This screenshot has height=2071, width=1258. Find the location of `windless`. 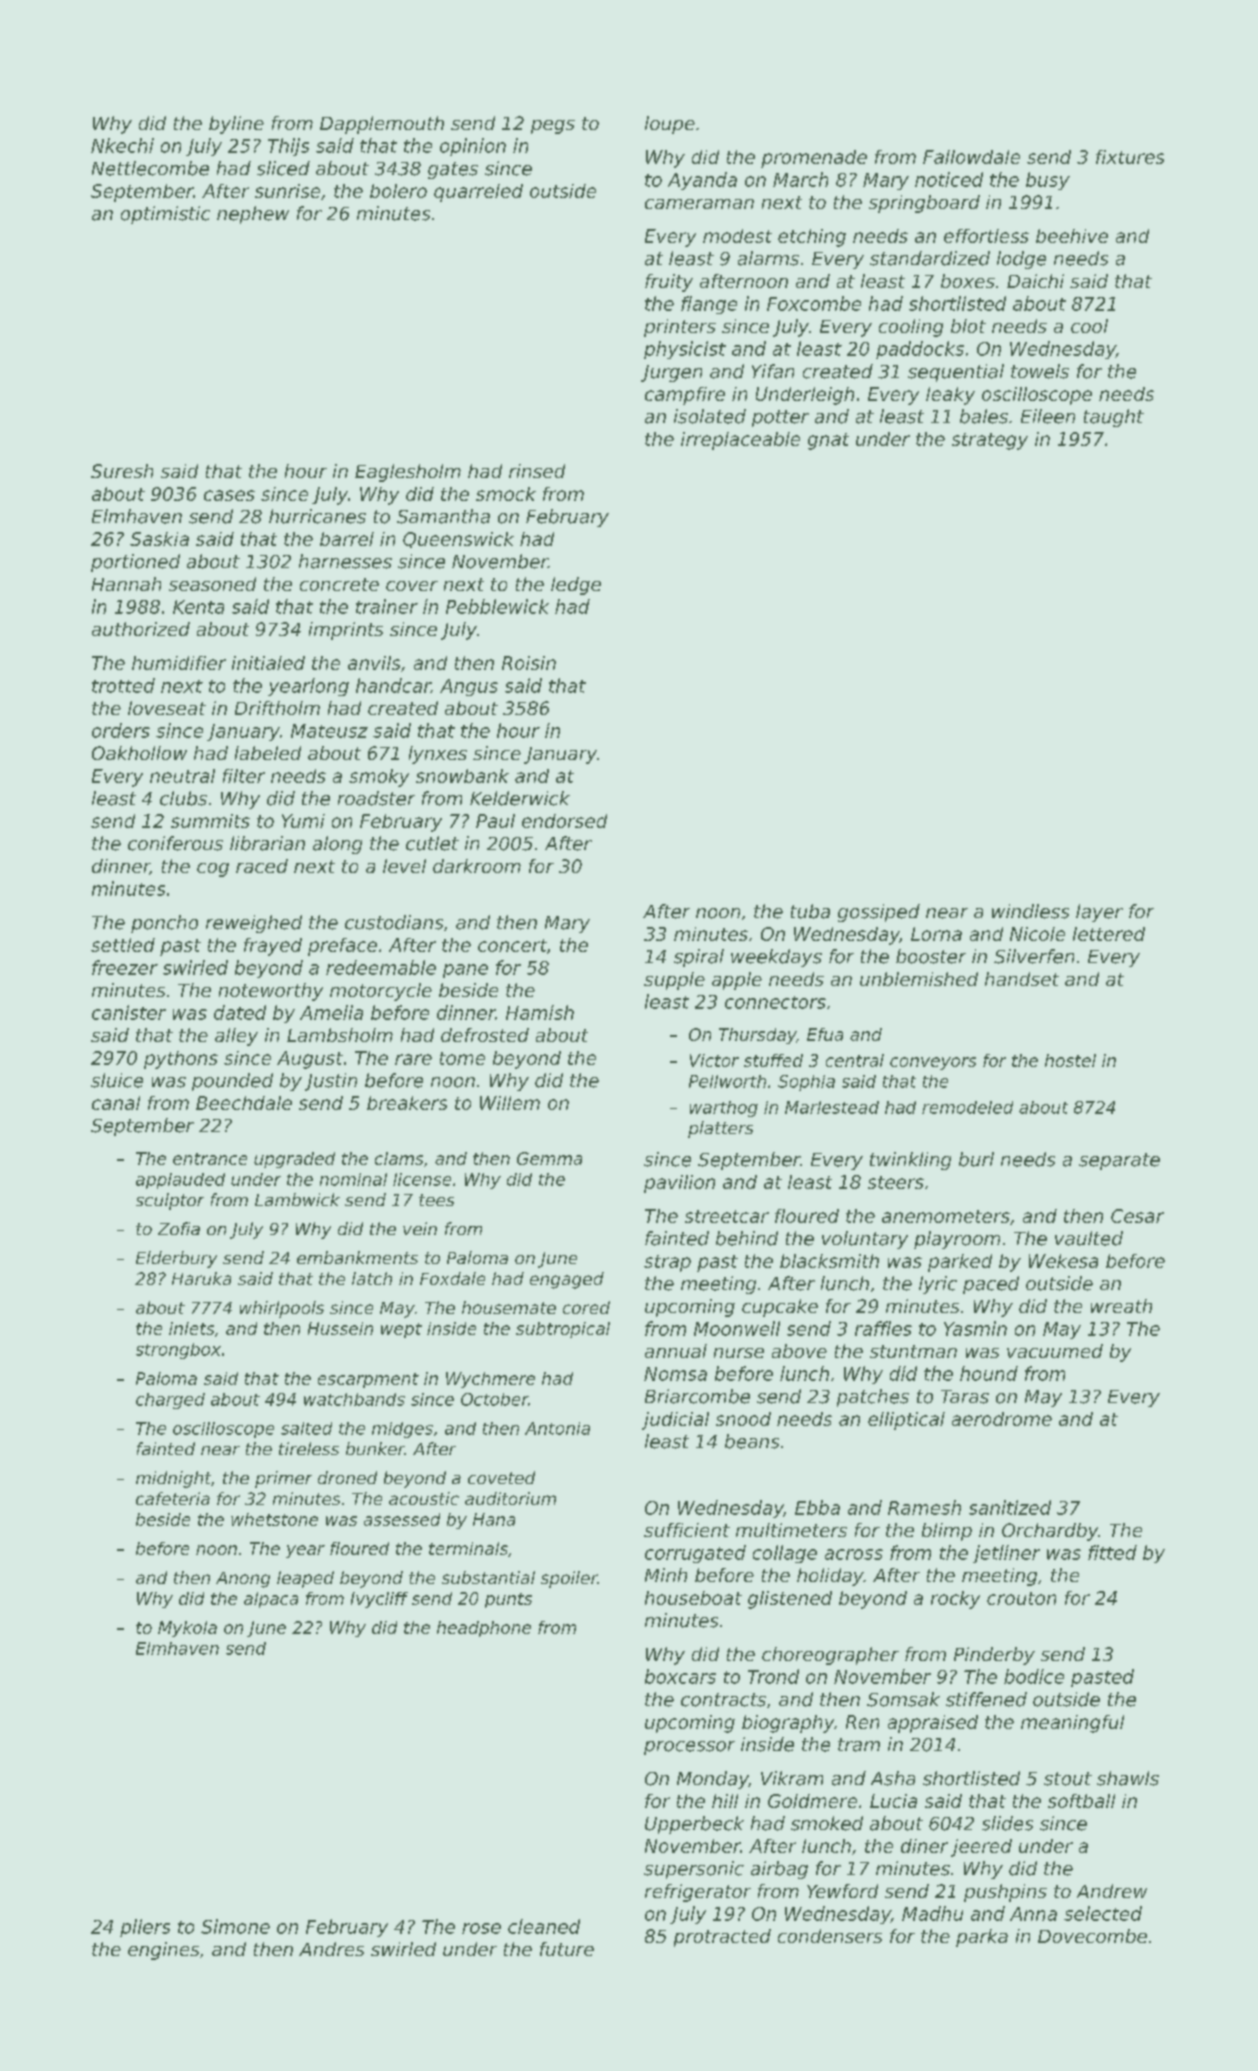

windless is located at coordinates (1030, 911).
